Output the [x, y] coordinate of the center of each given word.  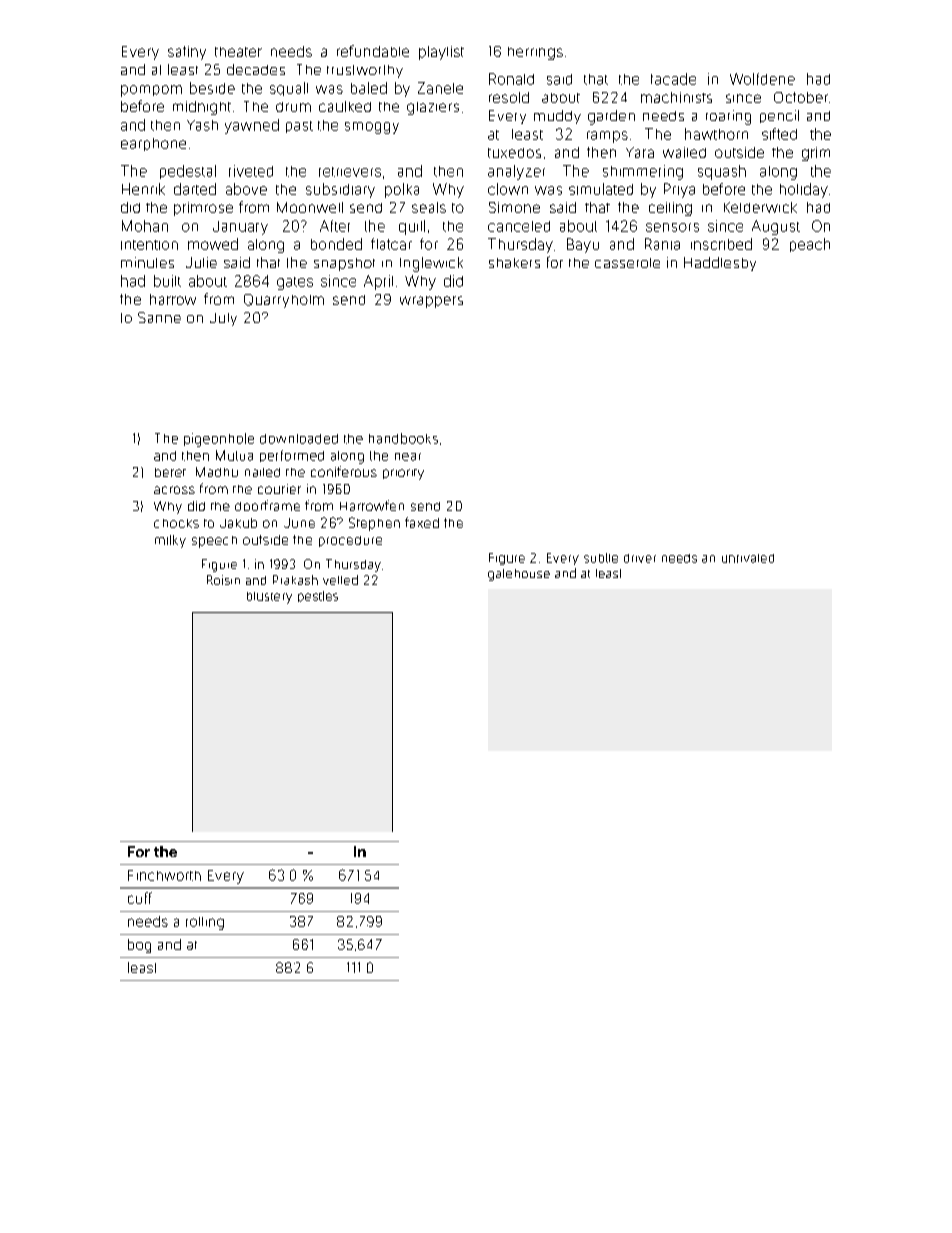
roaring [728, 117]
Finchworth [164, 875]
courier [279, 489]
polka [402, 190]
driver [640, 558]
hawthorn [716, 134]
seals [429, 207]
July [223, 319]
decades [256, 69]
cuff [140, 898]
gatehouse [519, 575]
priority [403, 474]
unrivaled [748, 558]
